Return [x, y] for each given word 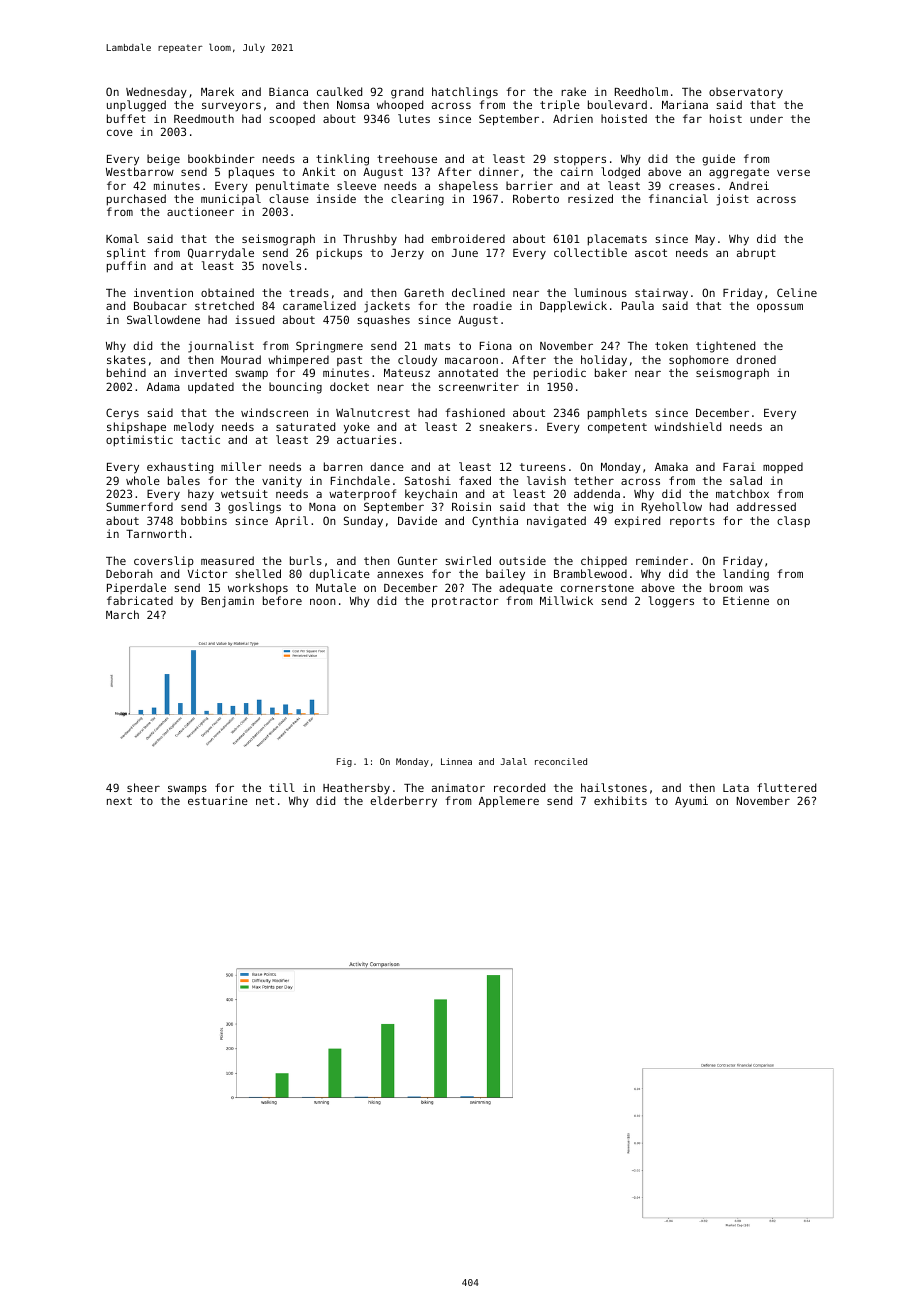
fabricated [140, 600]
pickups [339, 254]
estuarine [218, 800]
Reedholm [641, 91]
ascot [651, 253]
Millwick [566, 600]
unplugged [136, 106]
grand [407, 93]
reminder [662, 560]
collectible [590, 252]
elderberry [403, 802]
